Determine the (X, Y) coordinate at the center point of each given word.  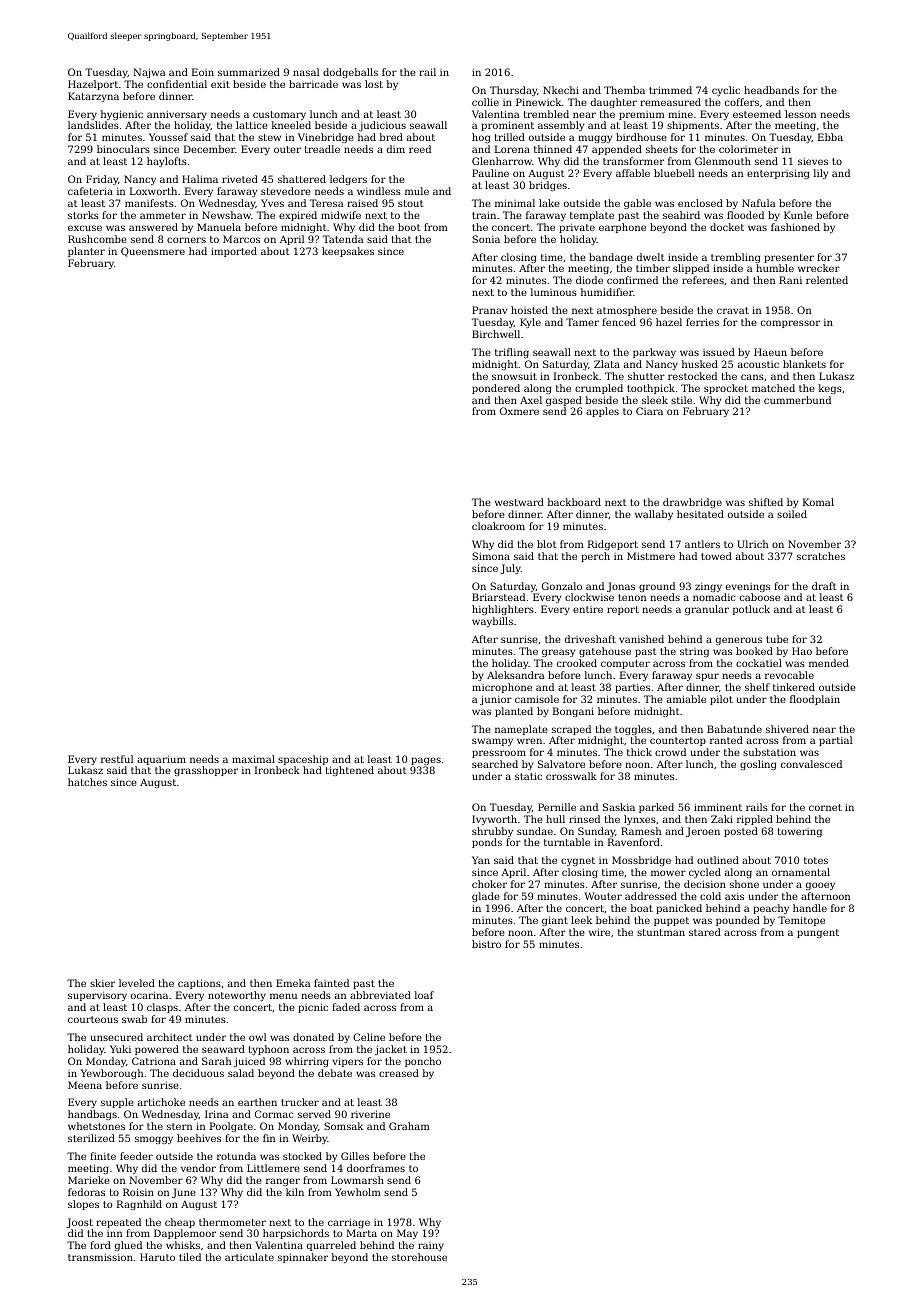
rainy (431, 1246)
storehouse (419, 1257)
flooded (745, 215)
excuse (85, 228)
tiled (190, 1257)
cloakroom (498, 526)
